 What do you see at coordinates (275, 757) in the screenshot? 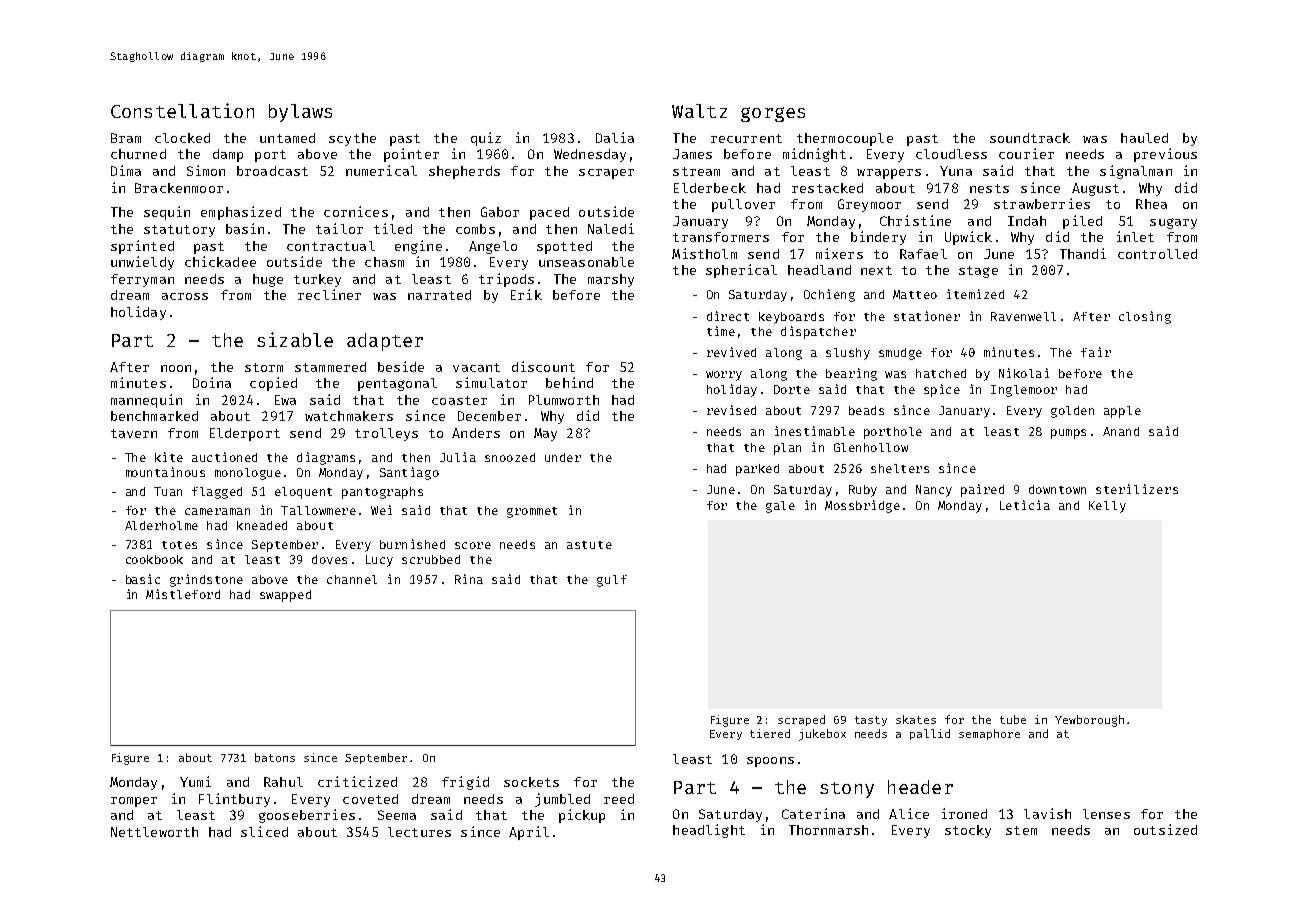
I see `batons` at bounding box center [275, 757].
